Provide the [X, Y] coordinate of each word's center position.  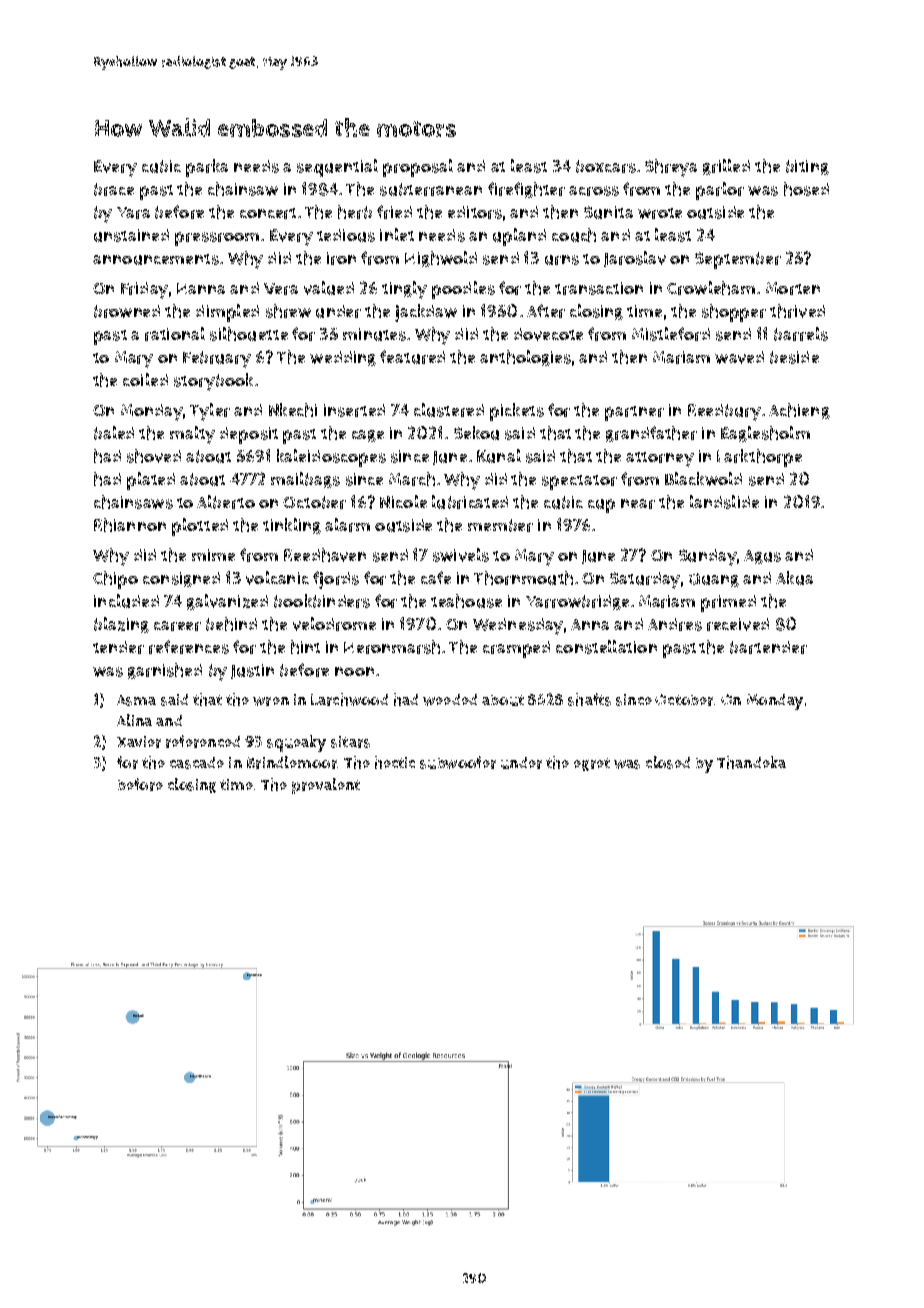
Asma [136, 700]
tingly [404, 290]
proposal [418, 168]
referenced [203, 741]
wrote [660, 213]
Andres [675, 624]
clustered [449, 410]
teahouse [466, 601]
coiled [145, 379]
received [738, 624]
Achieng [799, 411]
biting [807, 167]
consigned [181, 579]
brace [114, 189]
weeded [450, 700]
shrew [288, 311]
